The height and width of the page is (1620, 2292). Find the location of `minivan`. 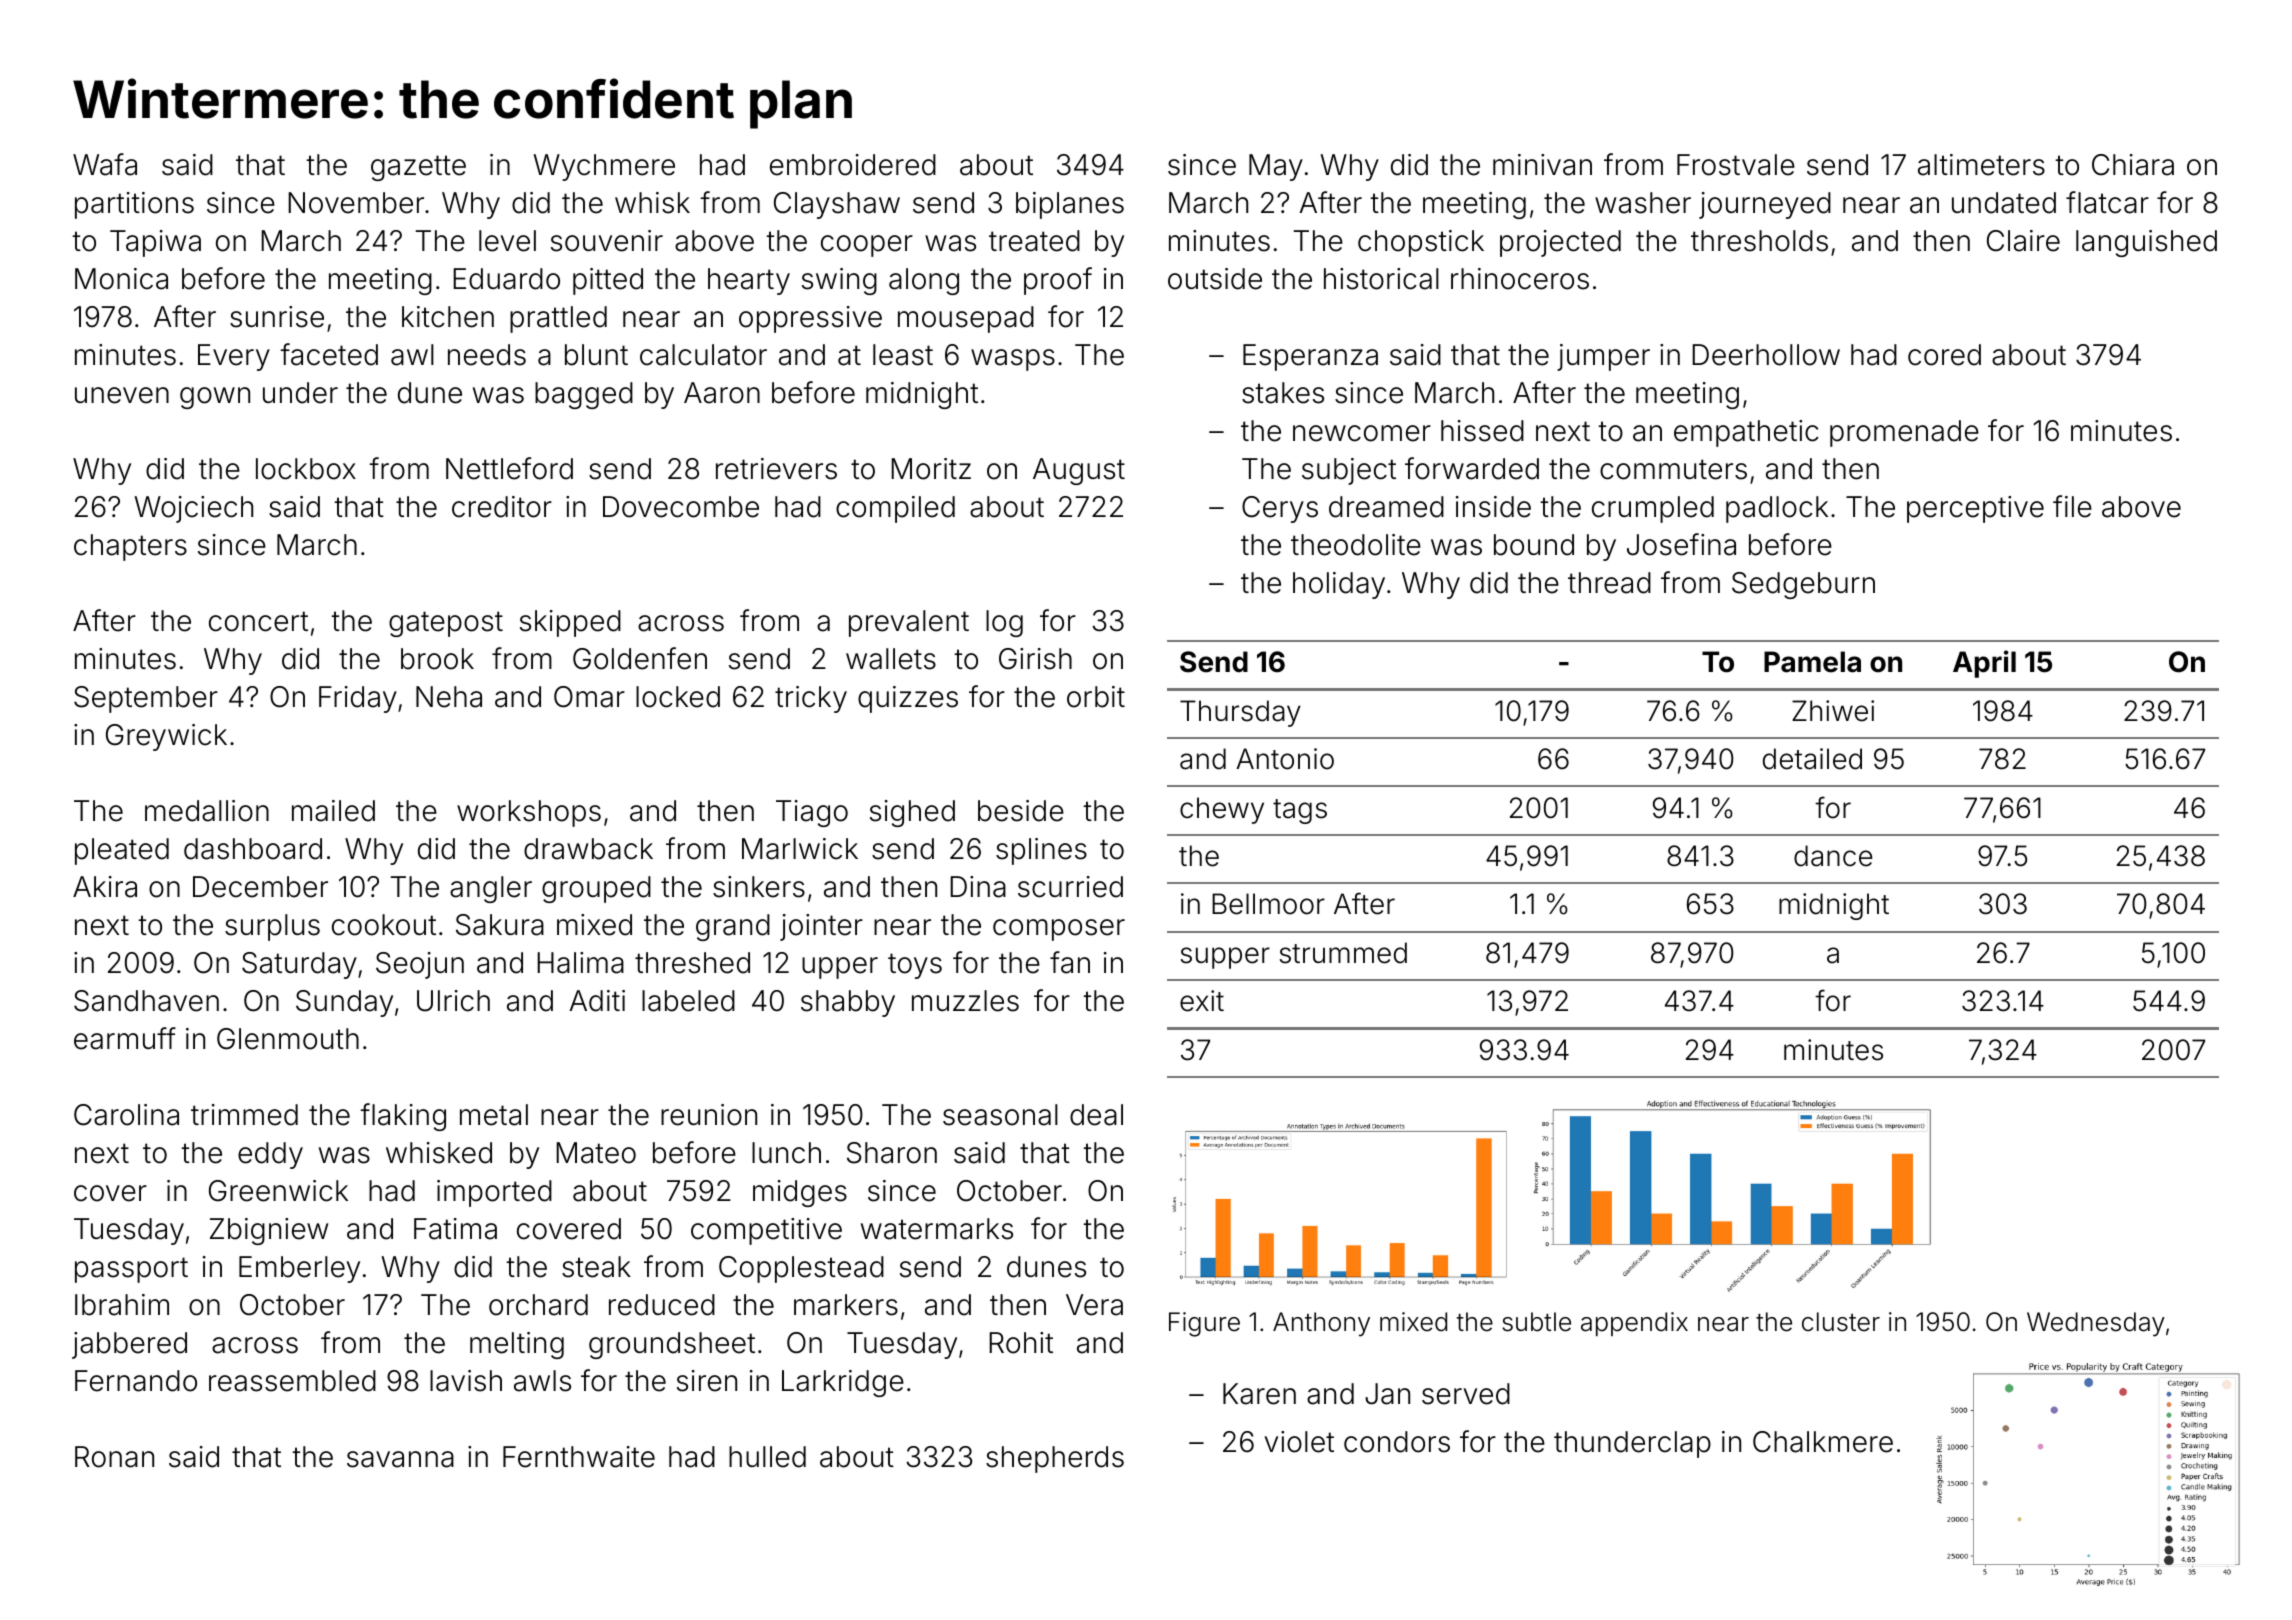

minivan is located at coordinates (1542, 165).
